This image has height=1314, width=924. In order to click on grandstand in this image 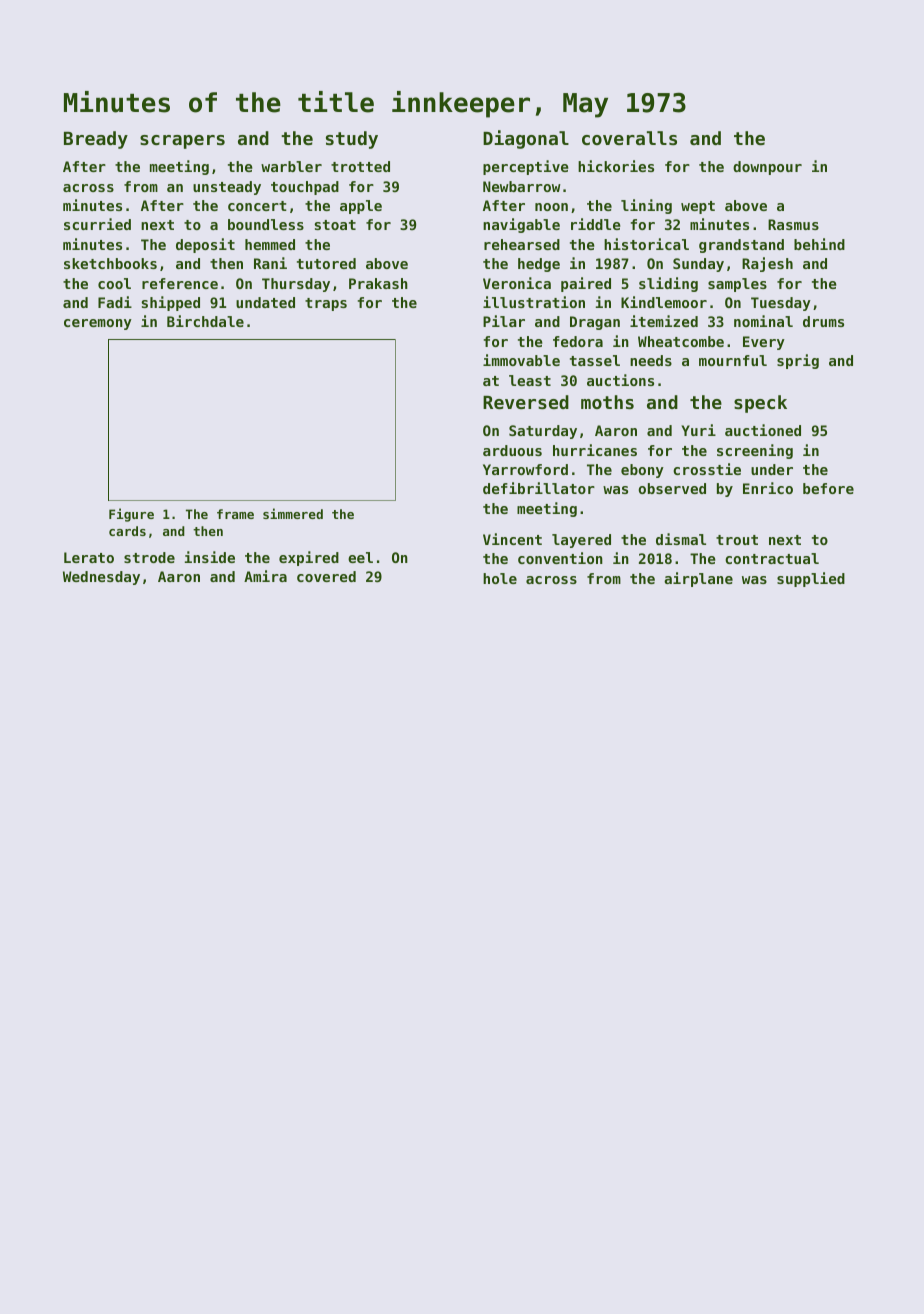, I will do `click(741, 246)`.
